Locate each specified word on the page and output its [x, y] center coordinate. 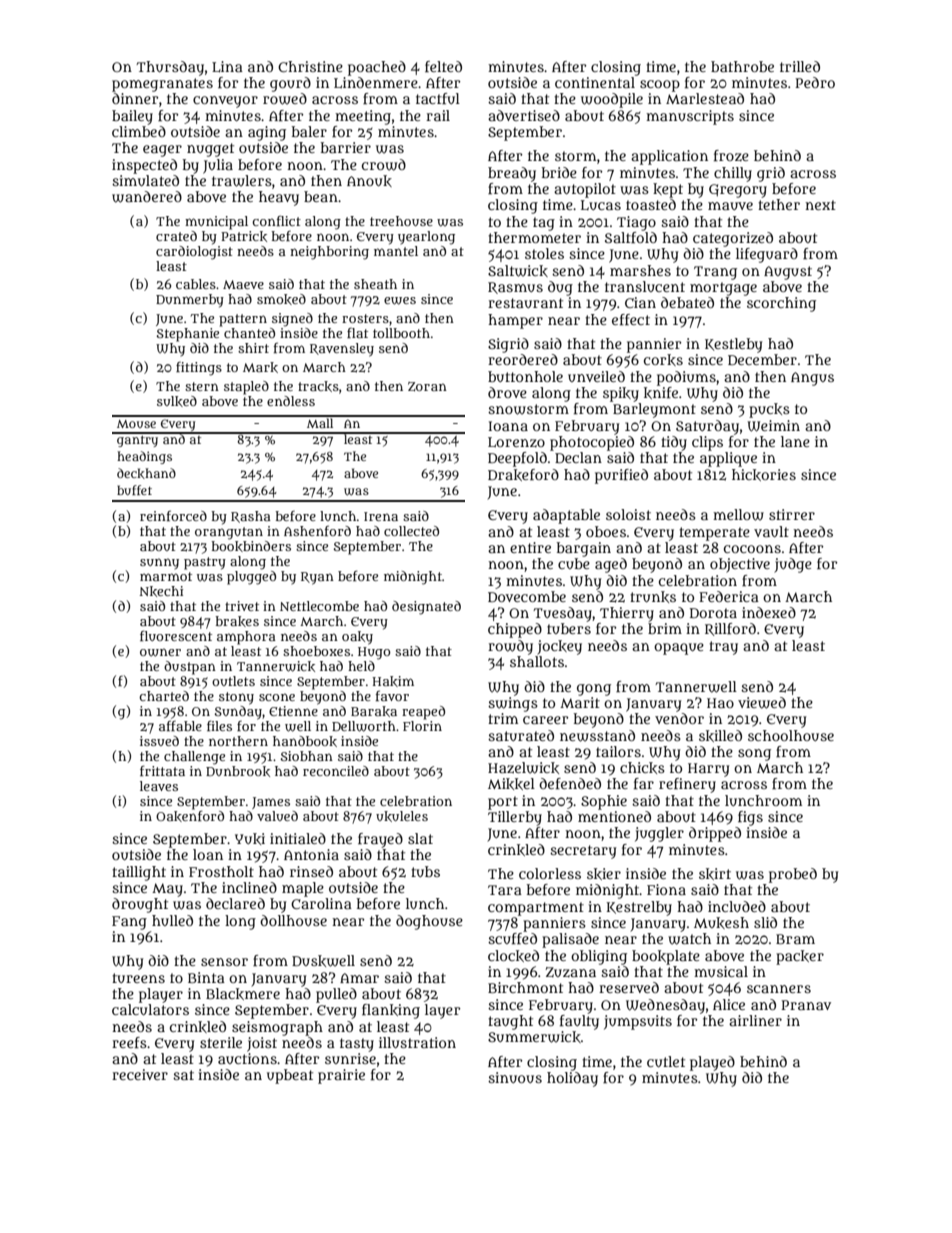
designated [426, 608]
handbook [305, 741]
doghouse [429, 922]
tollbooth [401, 333]
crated [176, 236]
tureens [138, 978]
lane [795, 441]
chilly [733, 174]
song [754, 755]
